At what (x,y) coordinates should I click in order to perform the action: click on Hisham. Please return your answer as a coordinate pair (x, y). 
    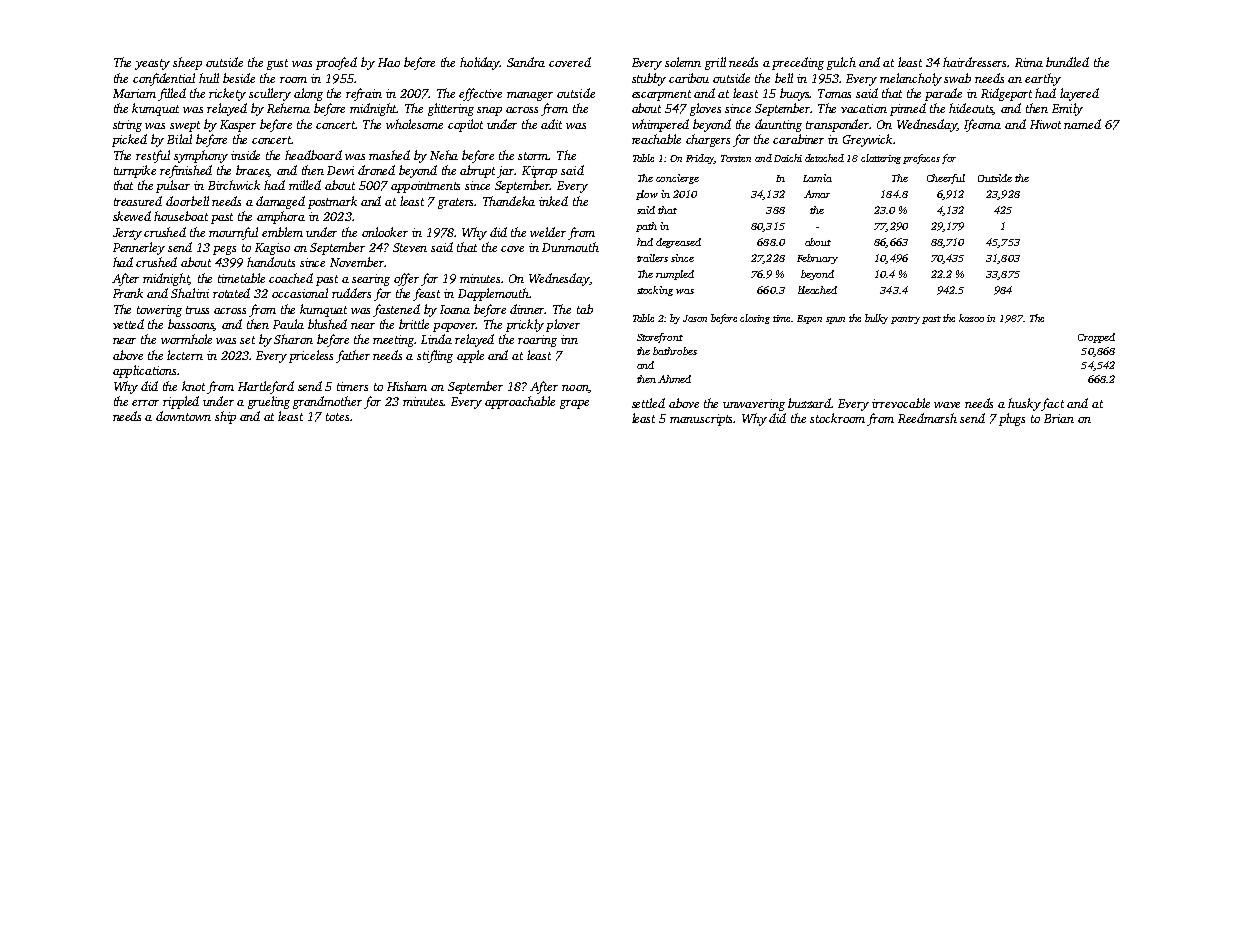
    Looking at the image, I should click on (407, 386).
